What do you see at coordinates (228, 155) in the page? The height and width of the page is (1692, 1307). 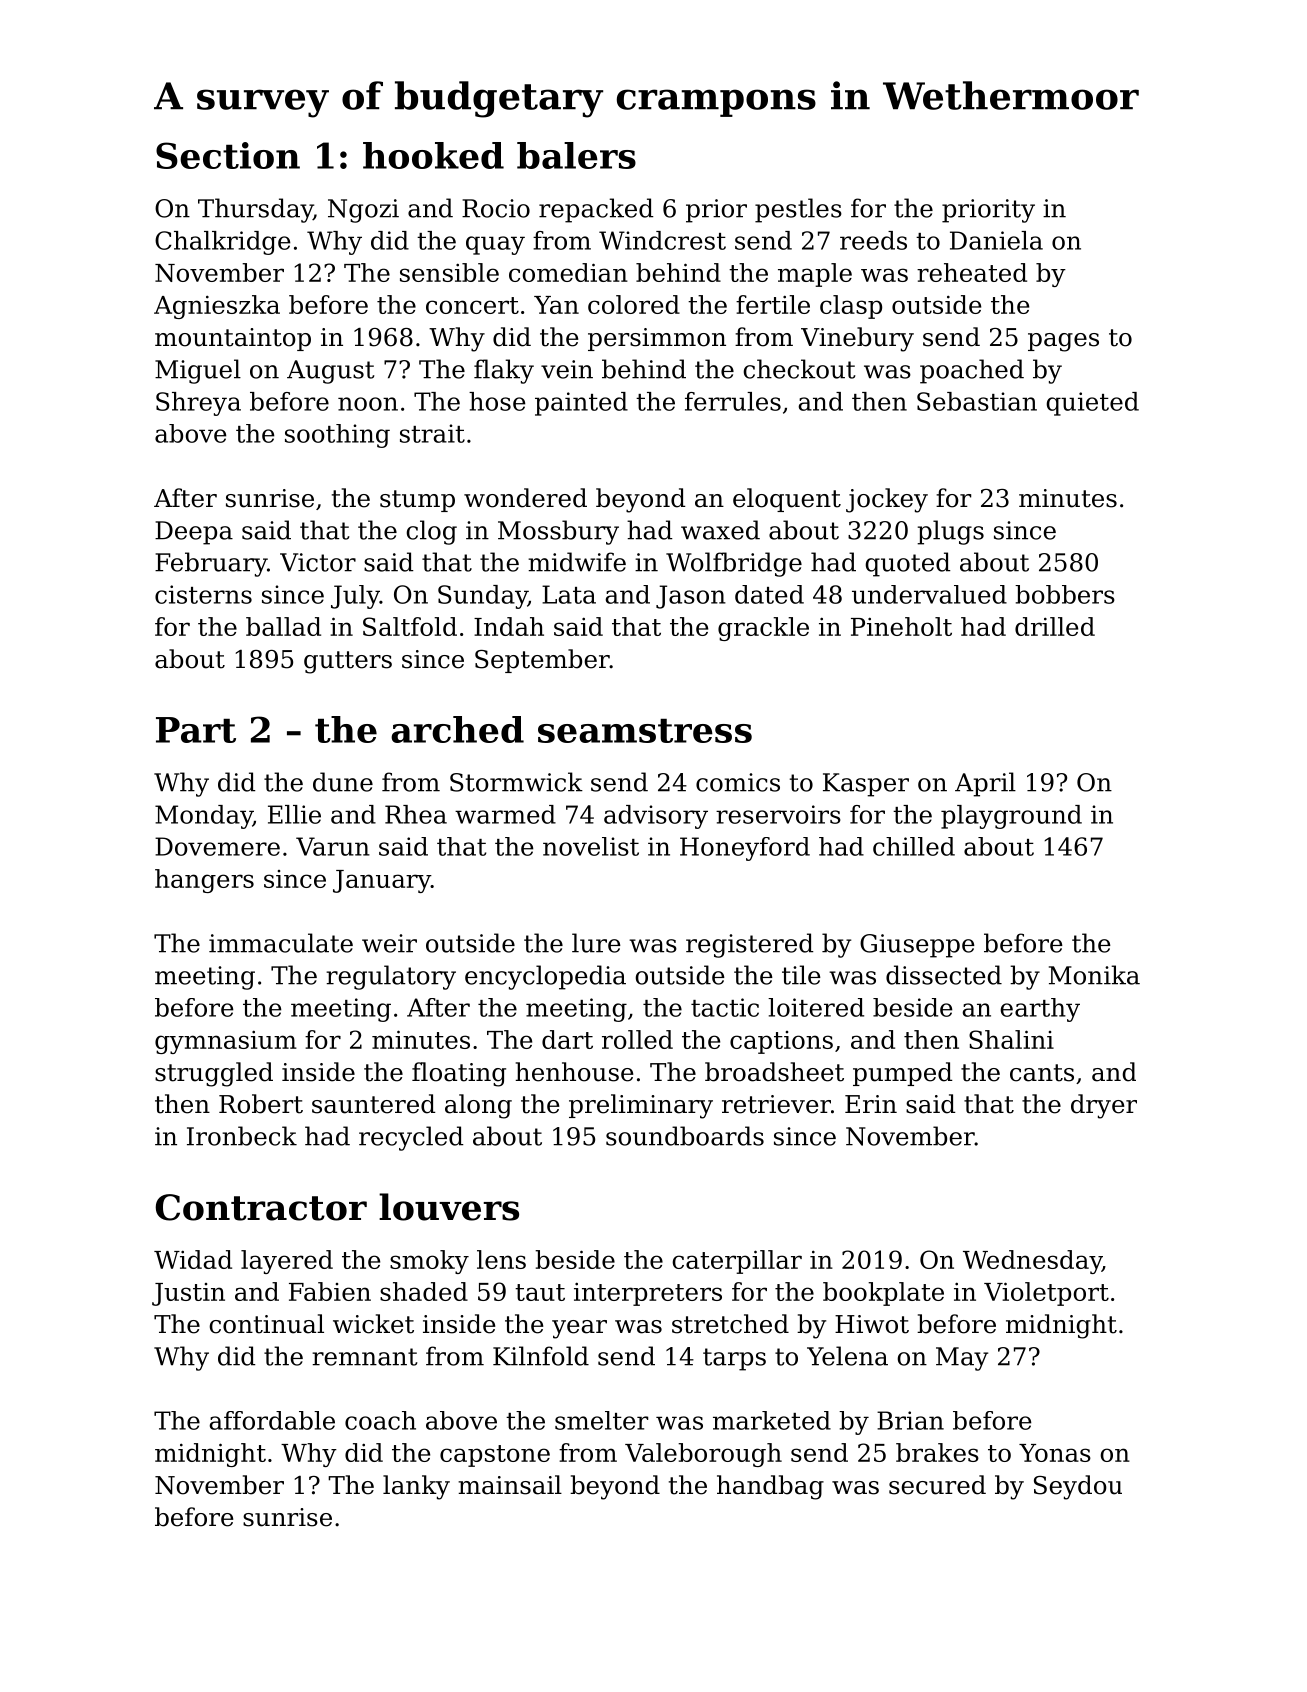 I see `Section` at bounding box center [228, 155].
